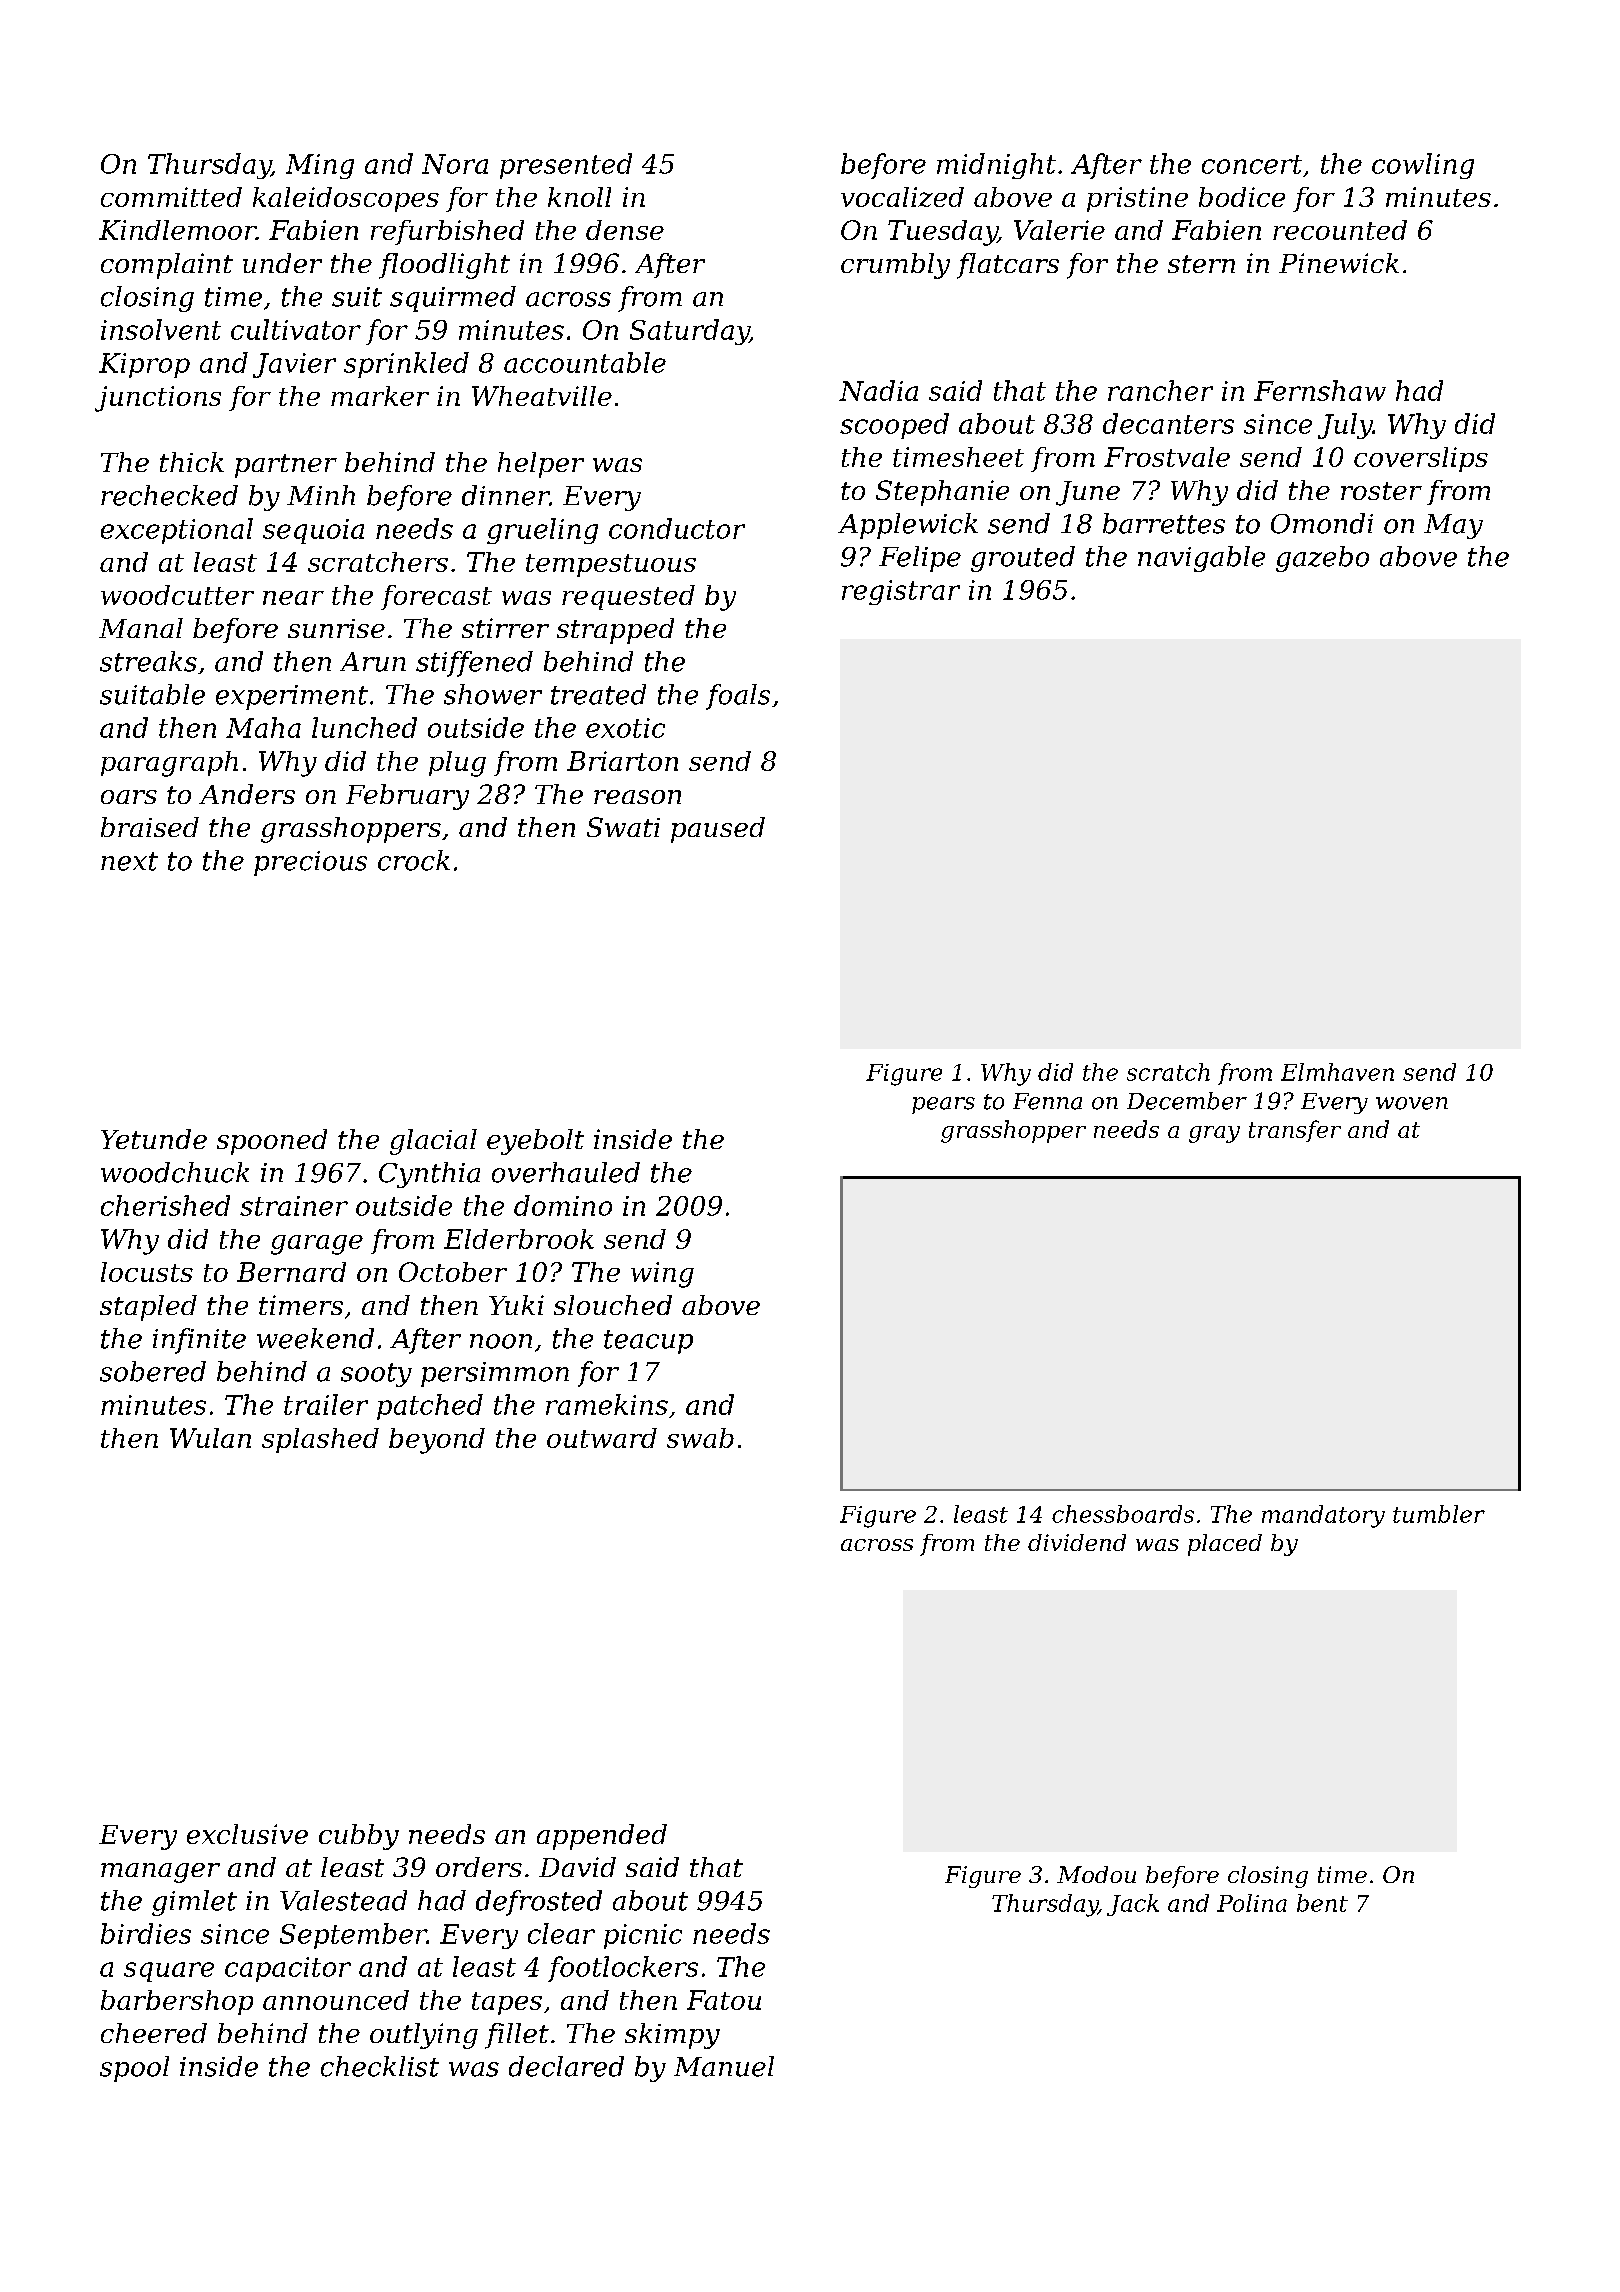 The height and width of the page is (2292, 1620). What do you see at coordinates (602, 1837) in the page?
I see `appended` at bounding box center [602, 1837].
